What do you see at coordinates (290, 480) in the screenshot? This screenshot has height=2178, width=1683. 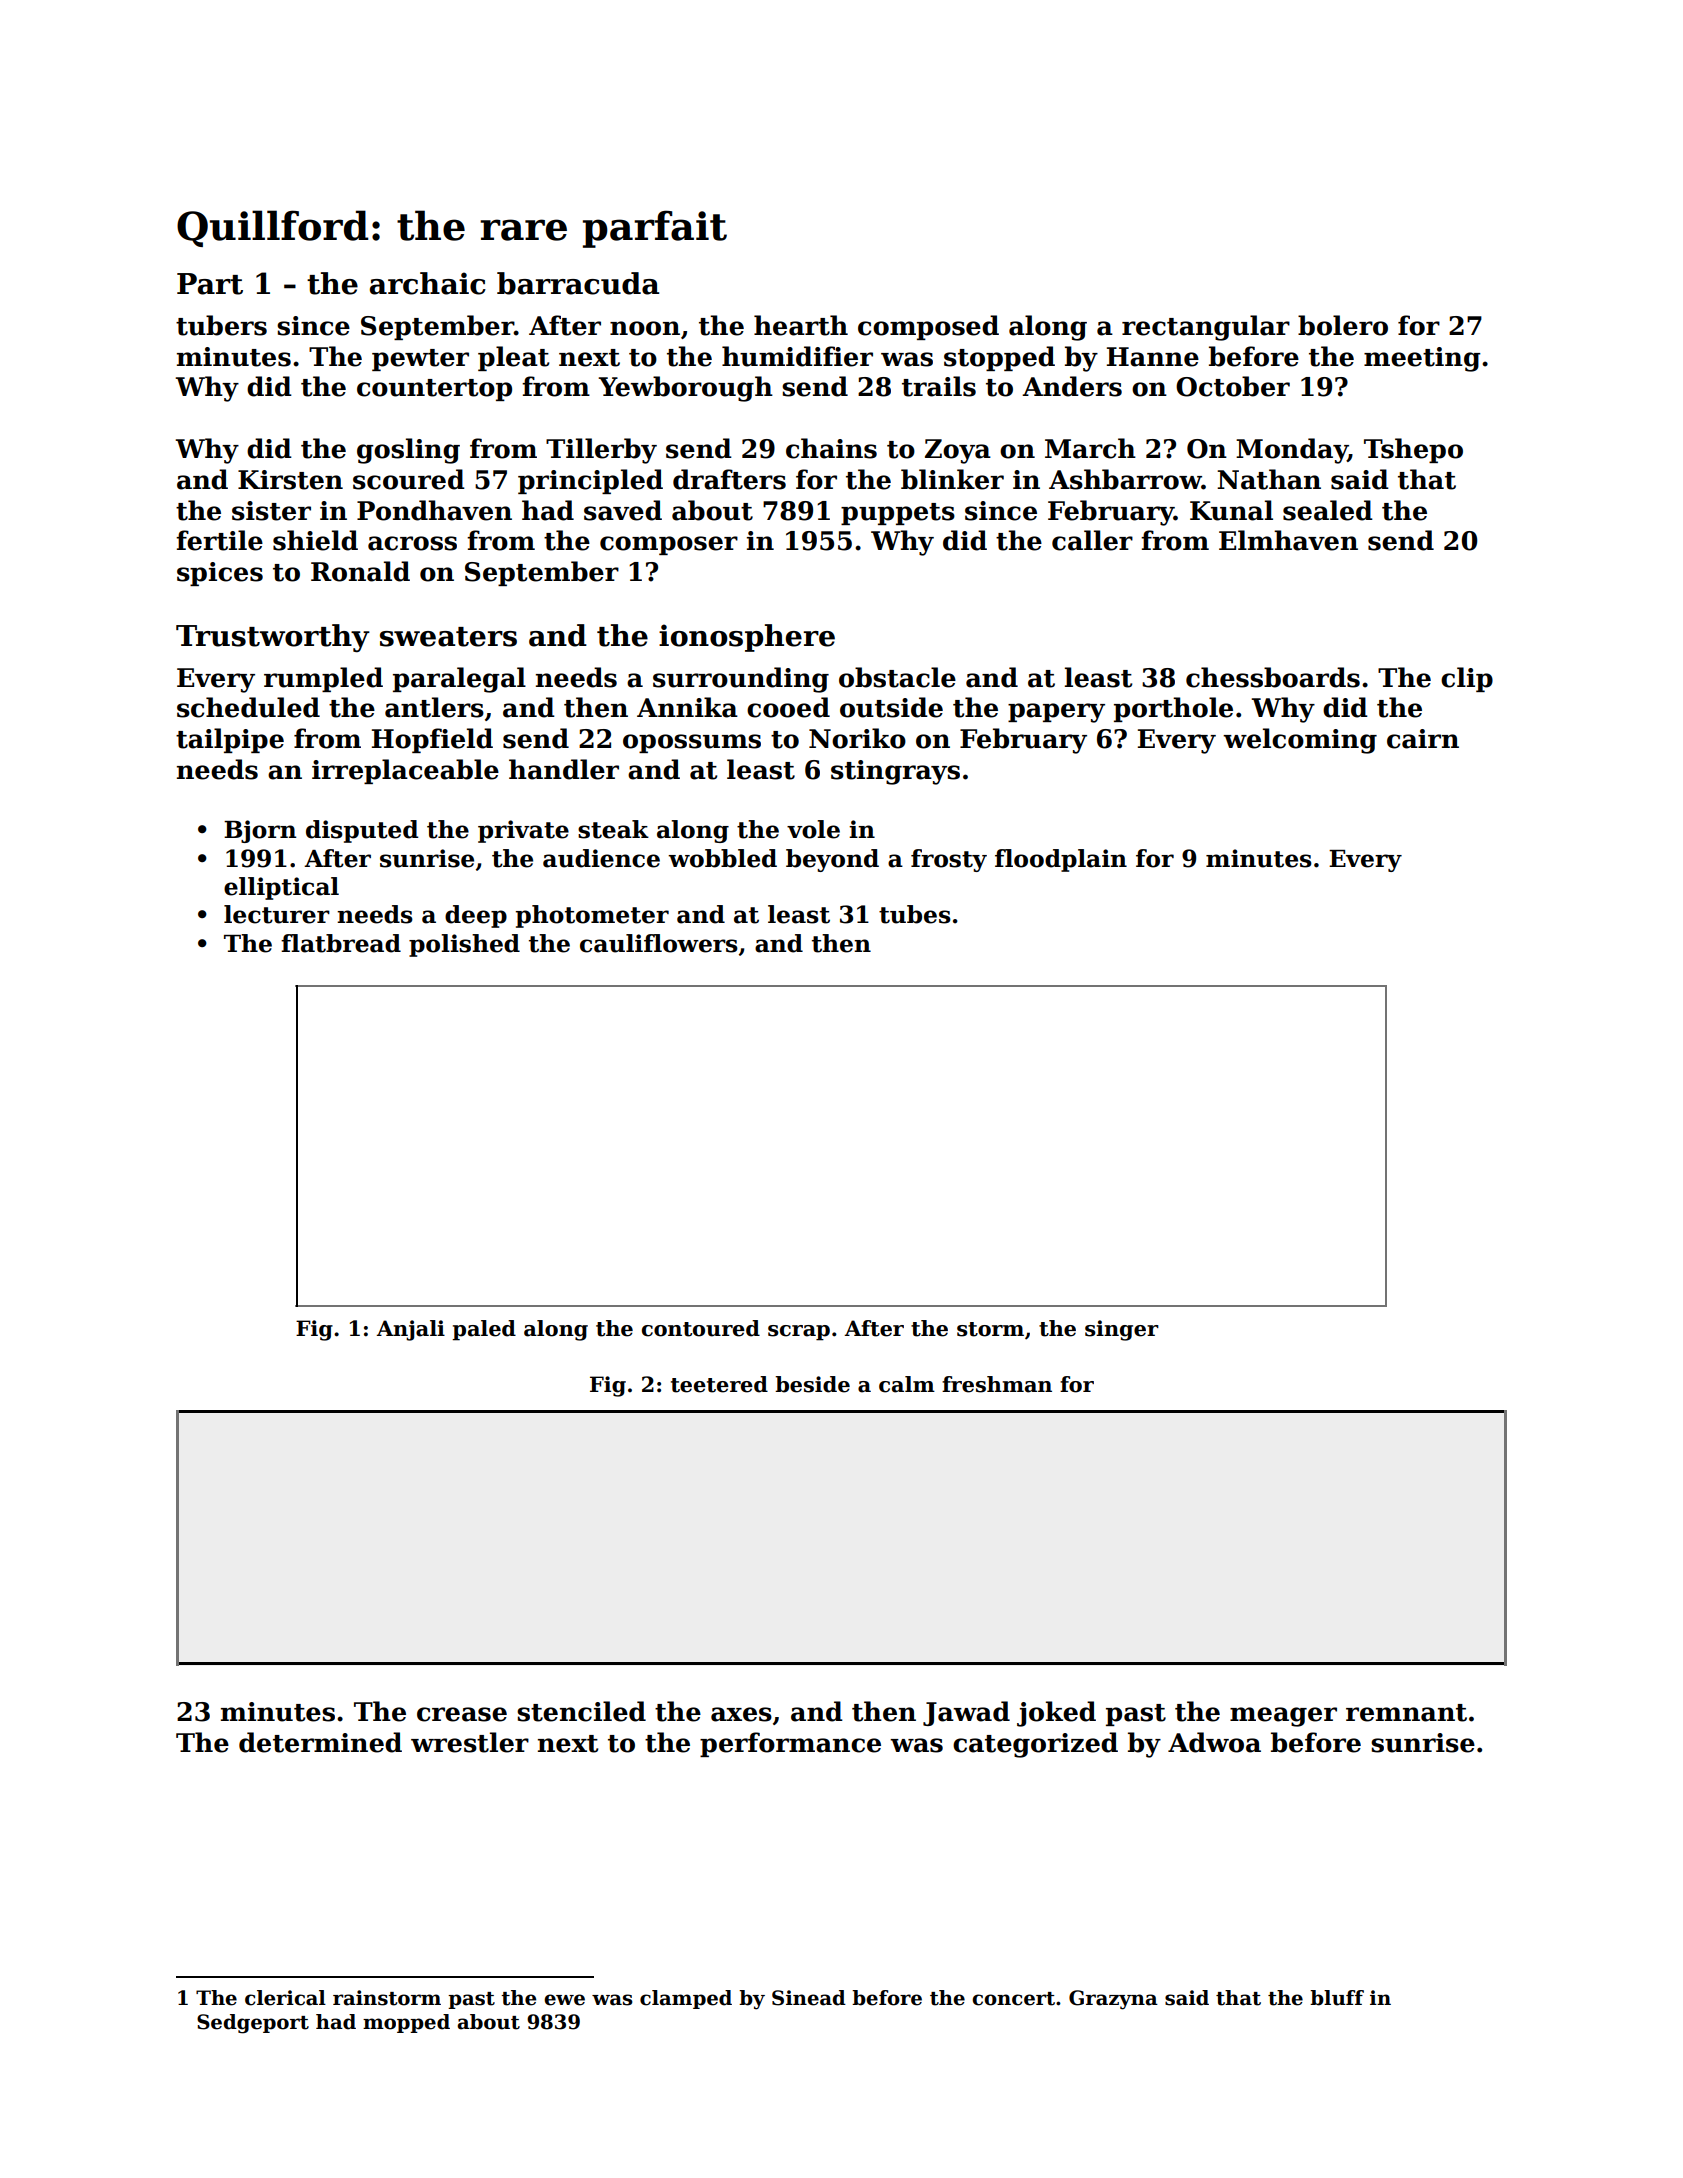 I see `Kirsten` at bounding box center [290, 480].
